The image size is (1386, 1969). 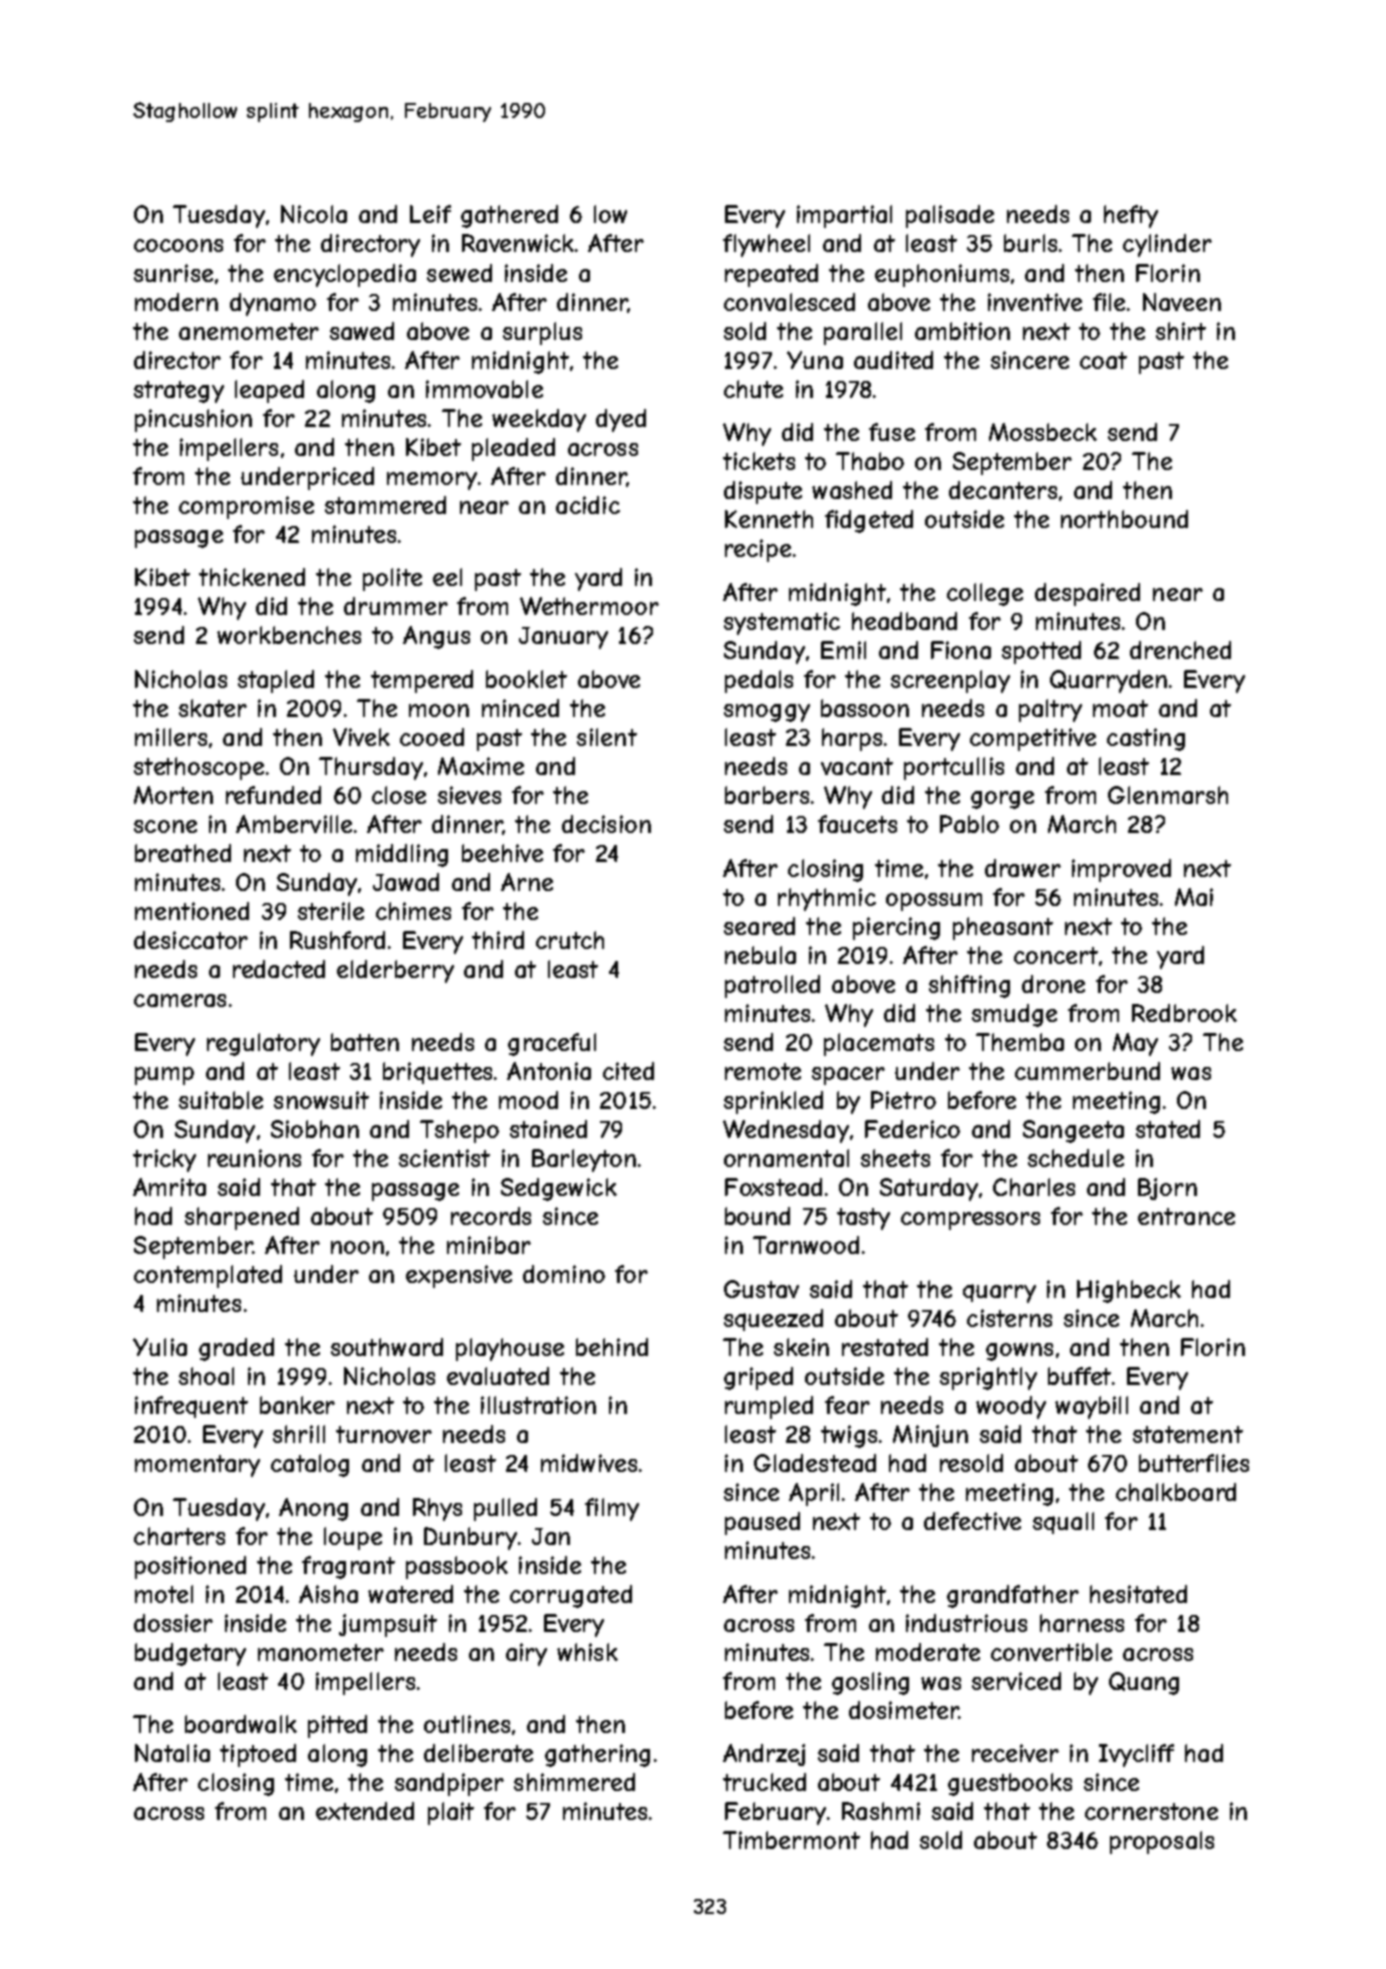 I want to click on Mossbeck, so click(x=1043, y=432).
